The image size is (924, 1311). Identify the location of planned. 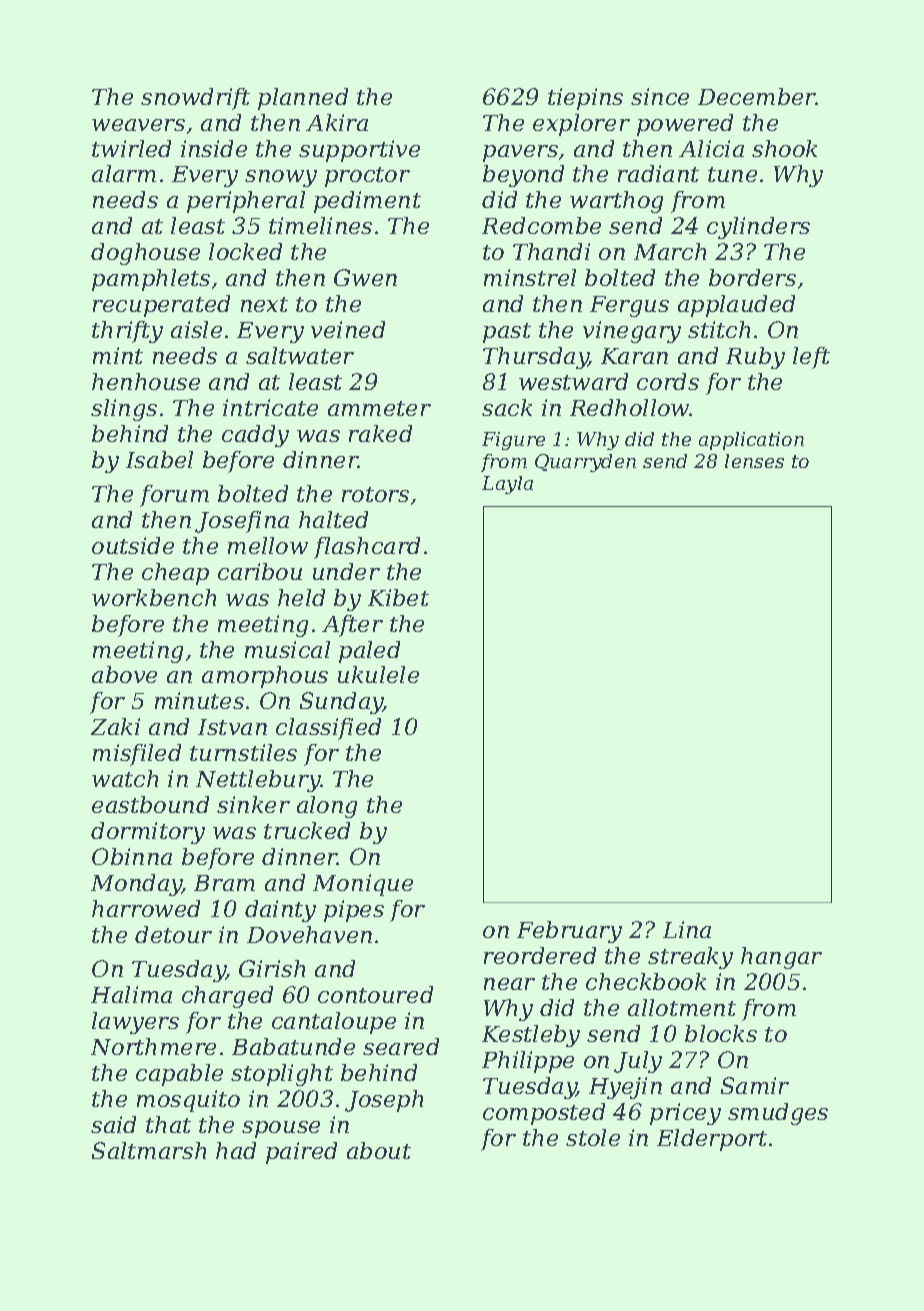
(303, 99).
